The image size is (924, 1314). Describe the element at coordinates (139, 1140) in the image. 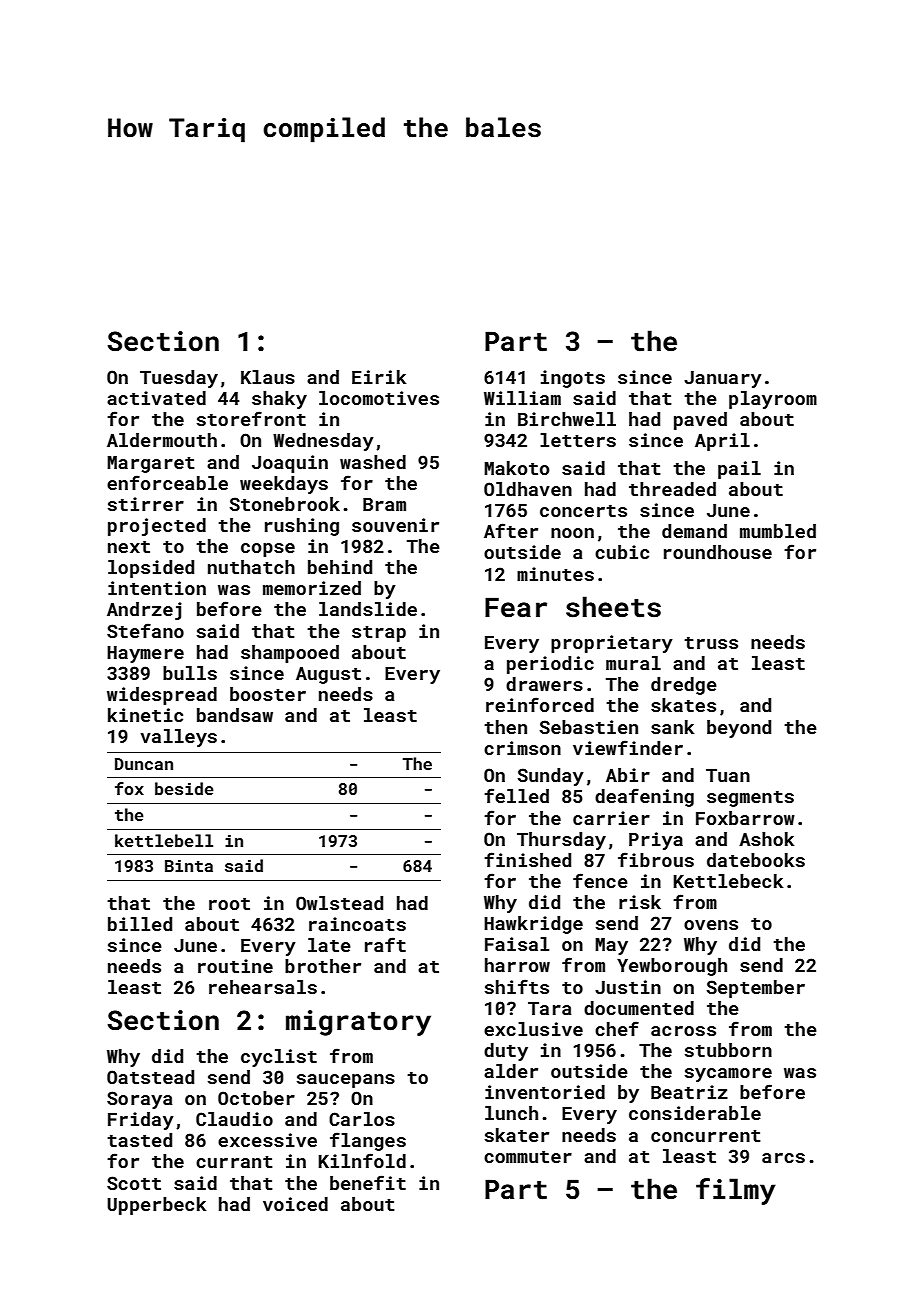

I see `tasted` at that location.
